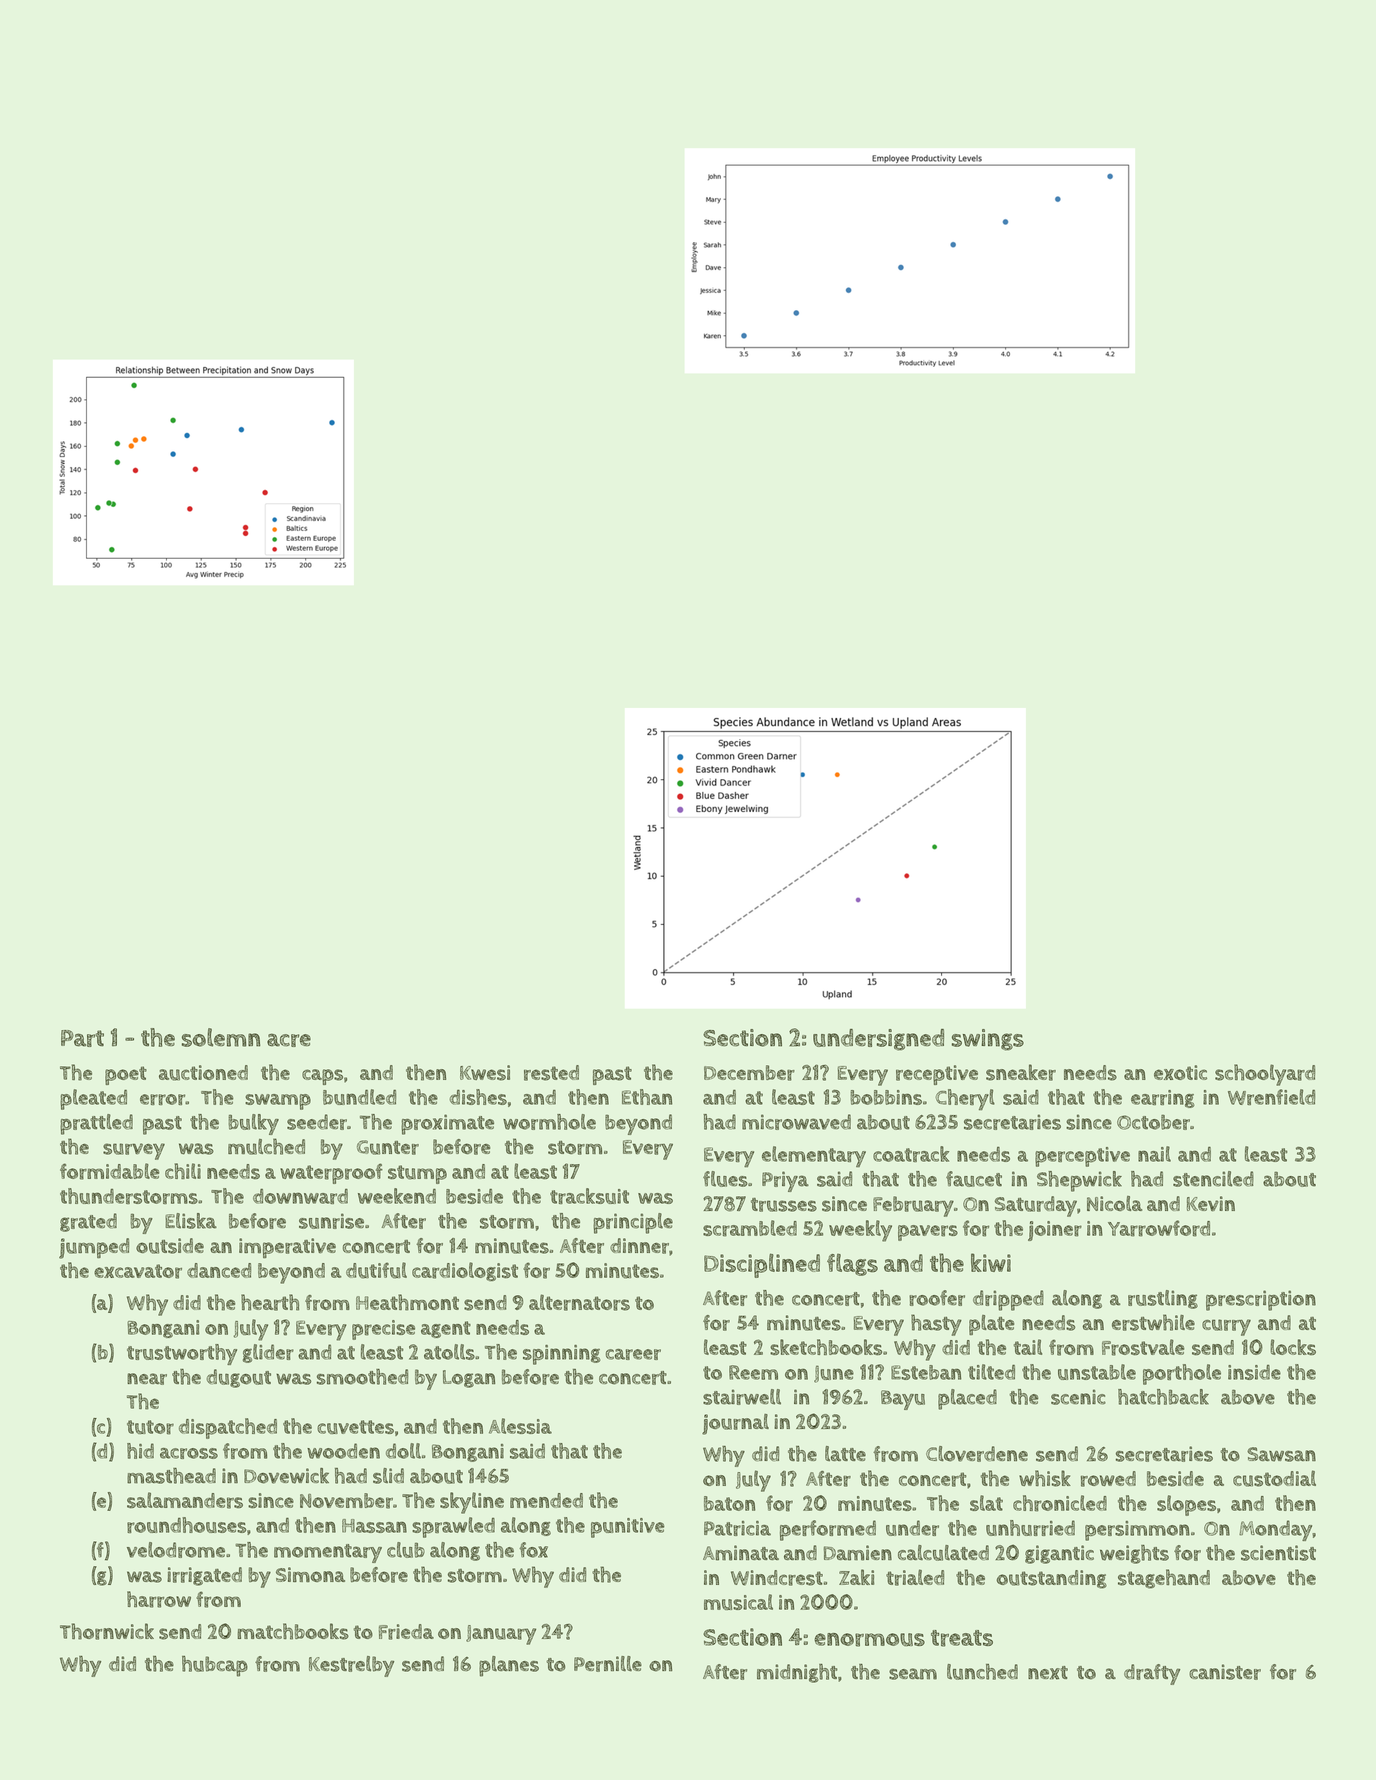 The width and height of the screenshot is (1376, 1780). Describe the element at coordinates (270, 1302) in the screenshot. I see `hearth` at that location.
